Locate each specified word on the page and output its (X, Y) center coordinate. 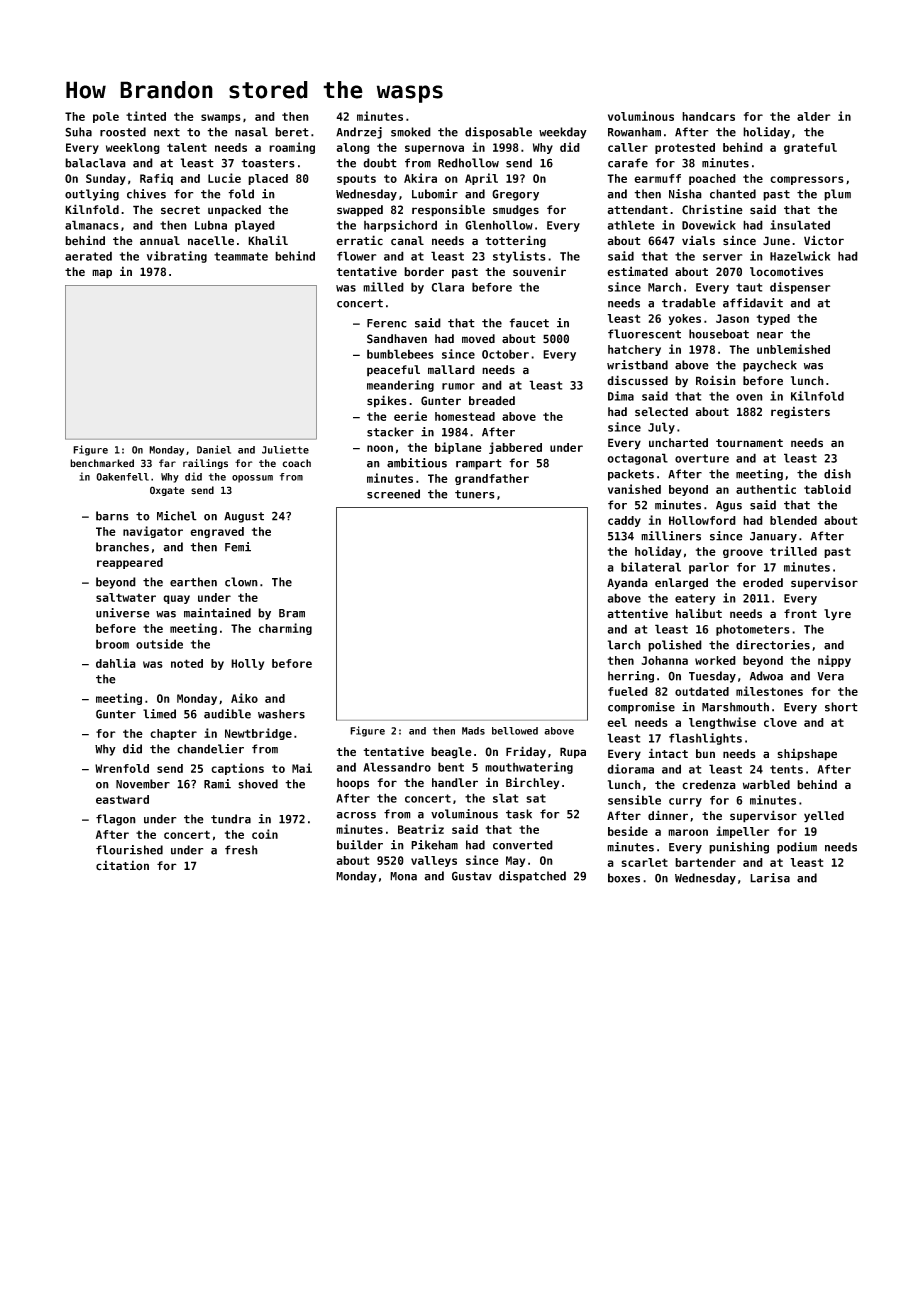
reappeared (130, 563)
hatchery (634, 350)
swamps (221, 118)
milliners (671, 536)
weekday (563, 133)
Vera (830, 676)
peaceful (393, 371)
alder (814, 116)
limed (159, 714)
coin (265, 834)
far (167, 463)
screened (393, 494)
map (102, 274)
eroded (763, 583)
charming (285, 629)
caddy (624, 521)
